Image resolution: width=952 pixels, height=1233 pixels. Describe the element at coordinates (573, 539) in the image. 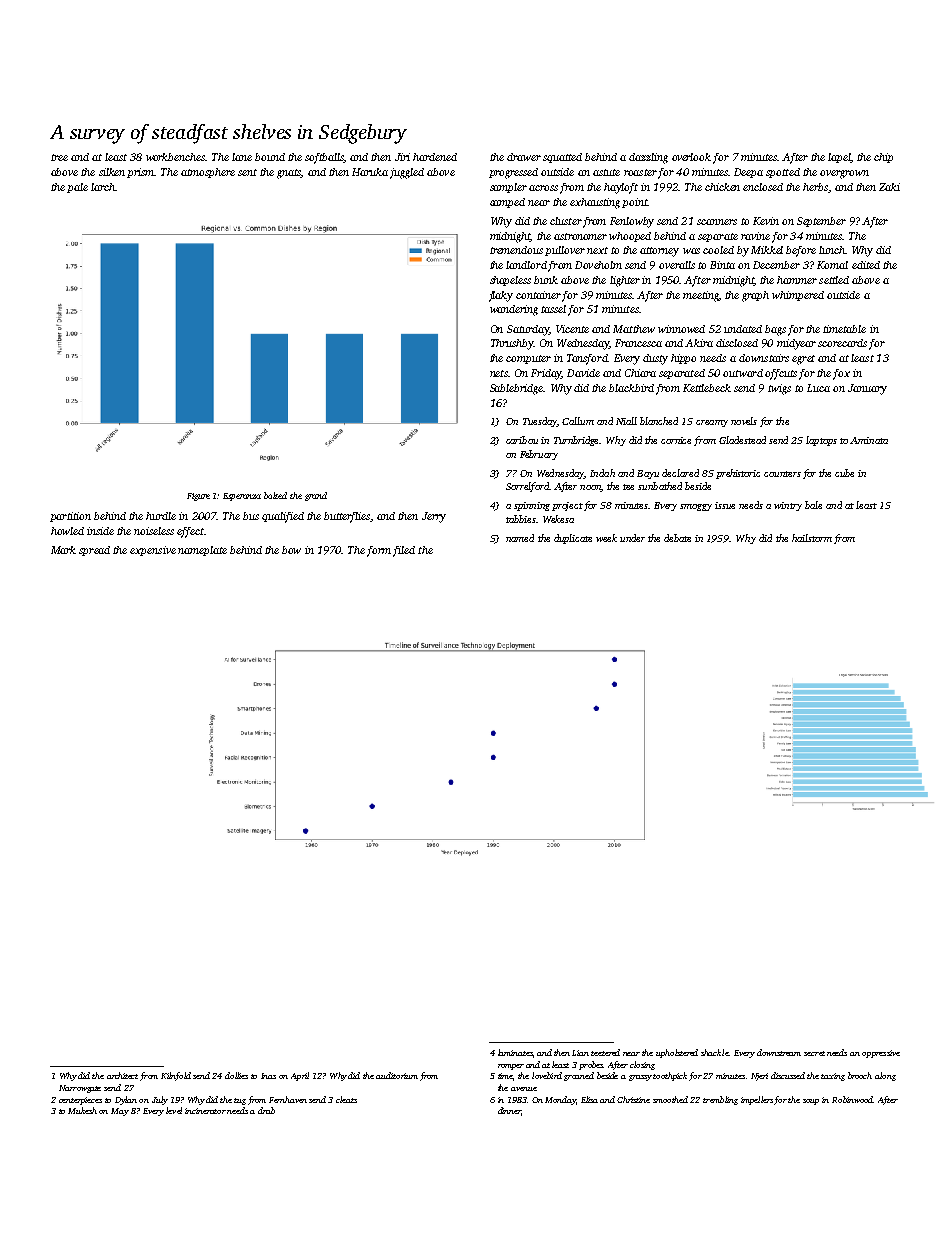

I see `duplicate` at that location.
